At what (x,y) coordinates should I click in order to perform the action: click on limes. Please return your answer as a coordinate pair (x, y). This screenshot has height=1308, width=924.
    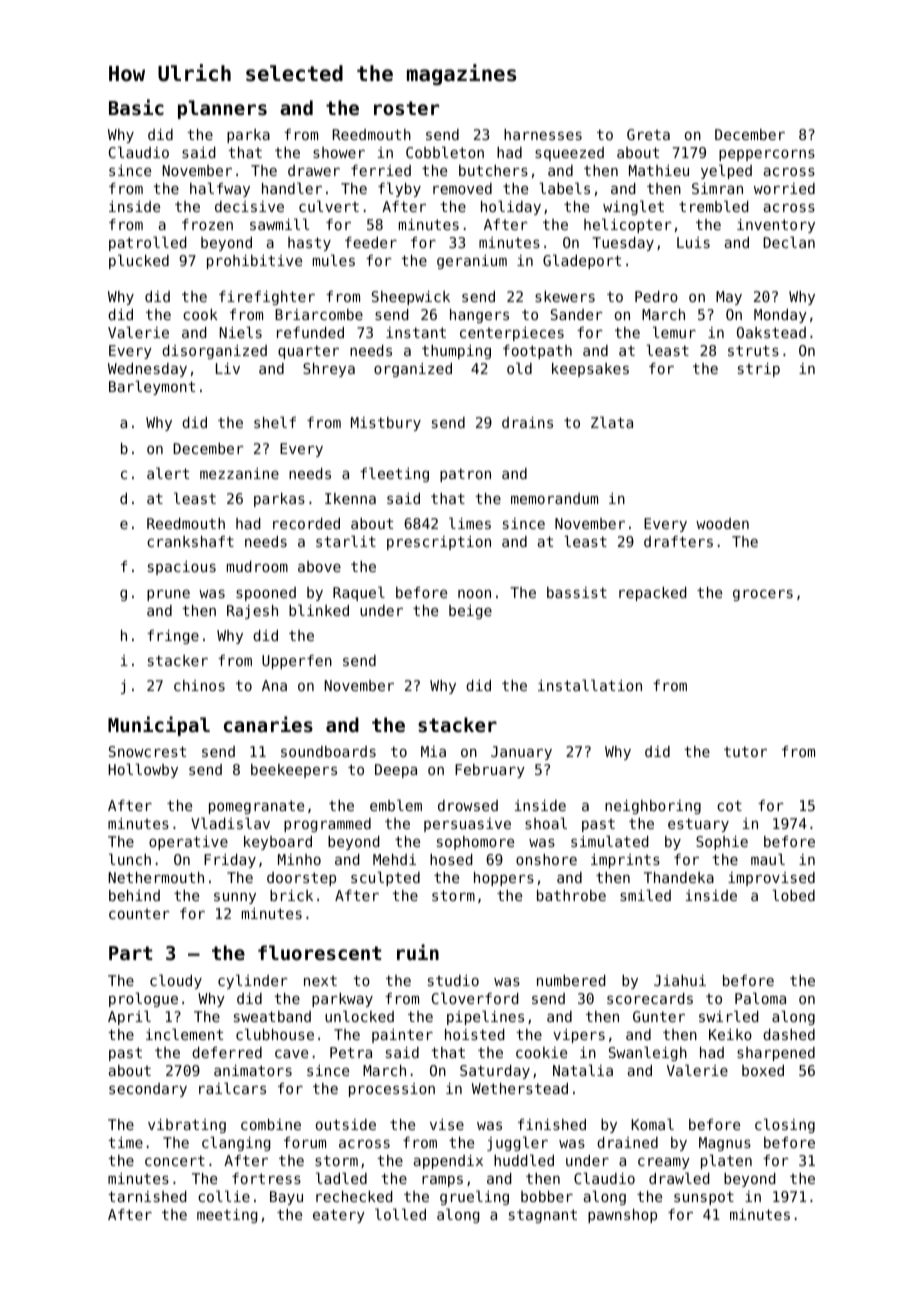
    Looking at the image, I should click on (470, 523).
